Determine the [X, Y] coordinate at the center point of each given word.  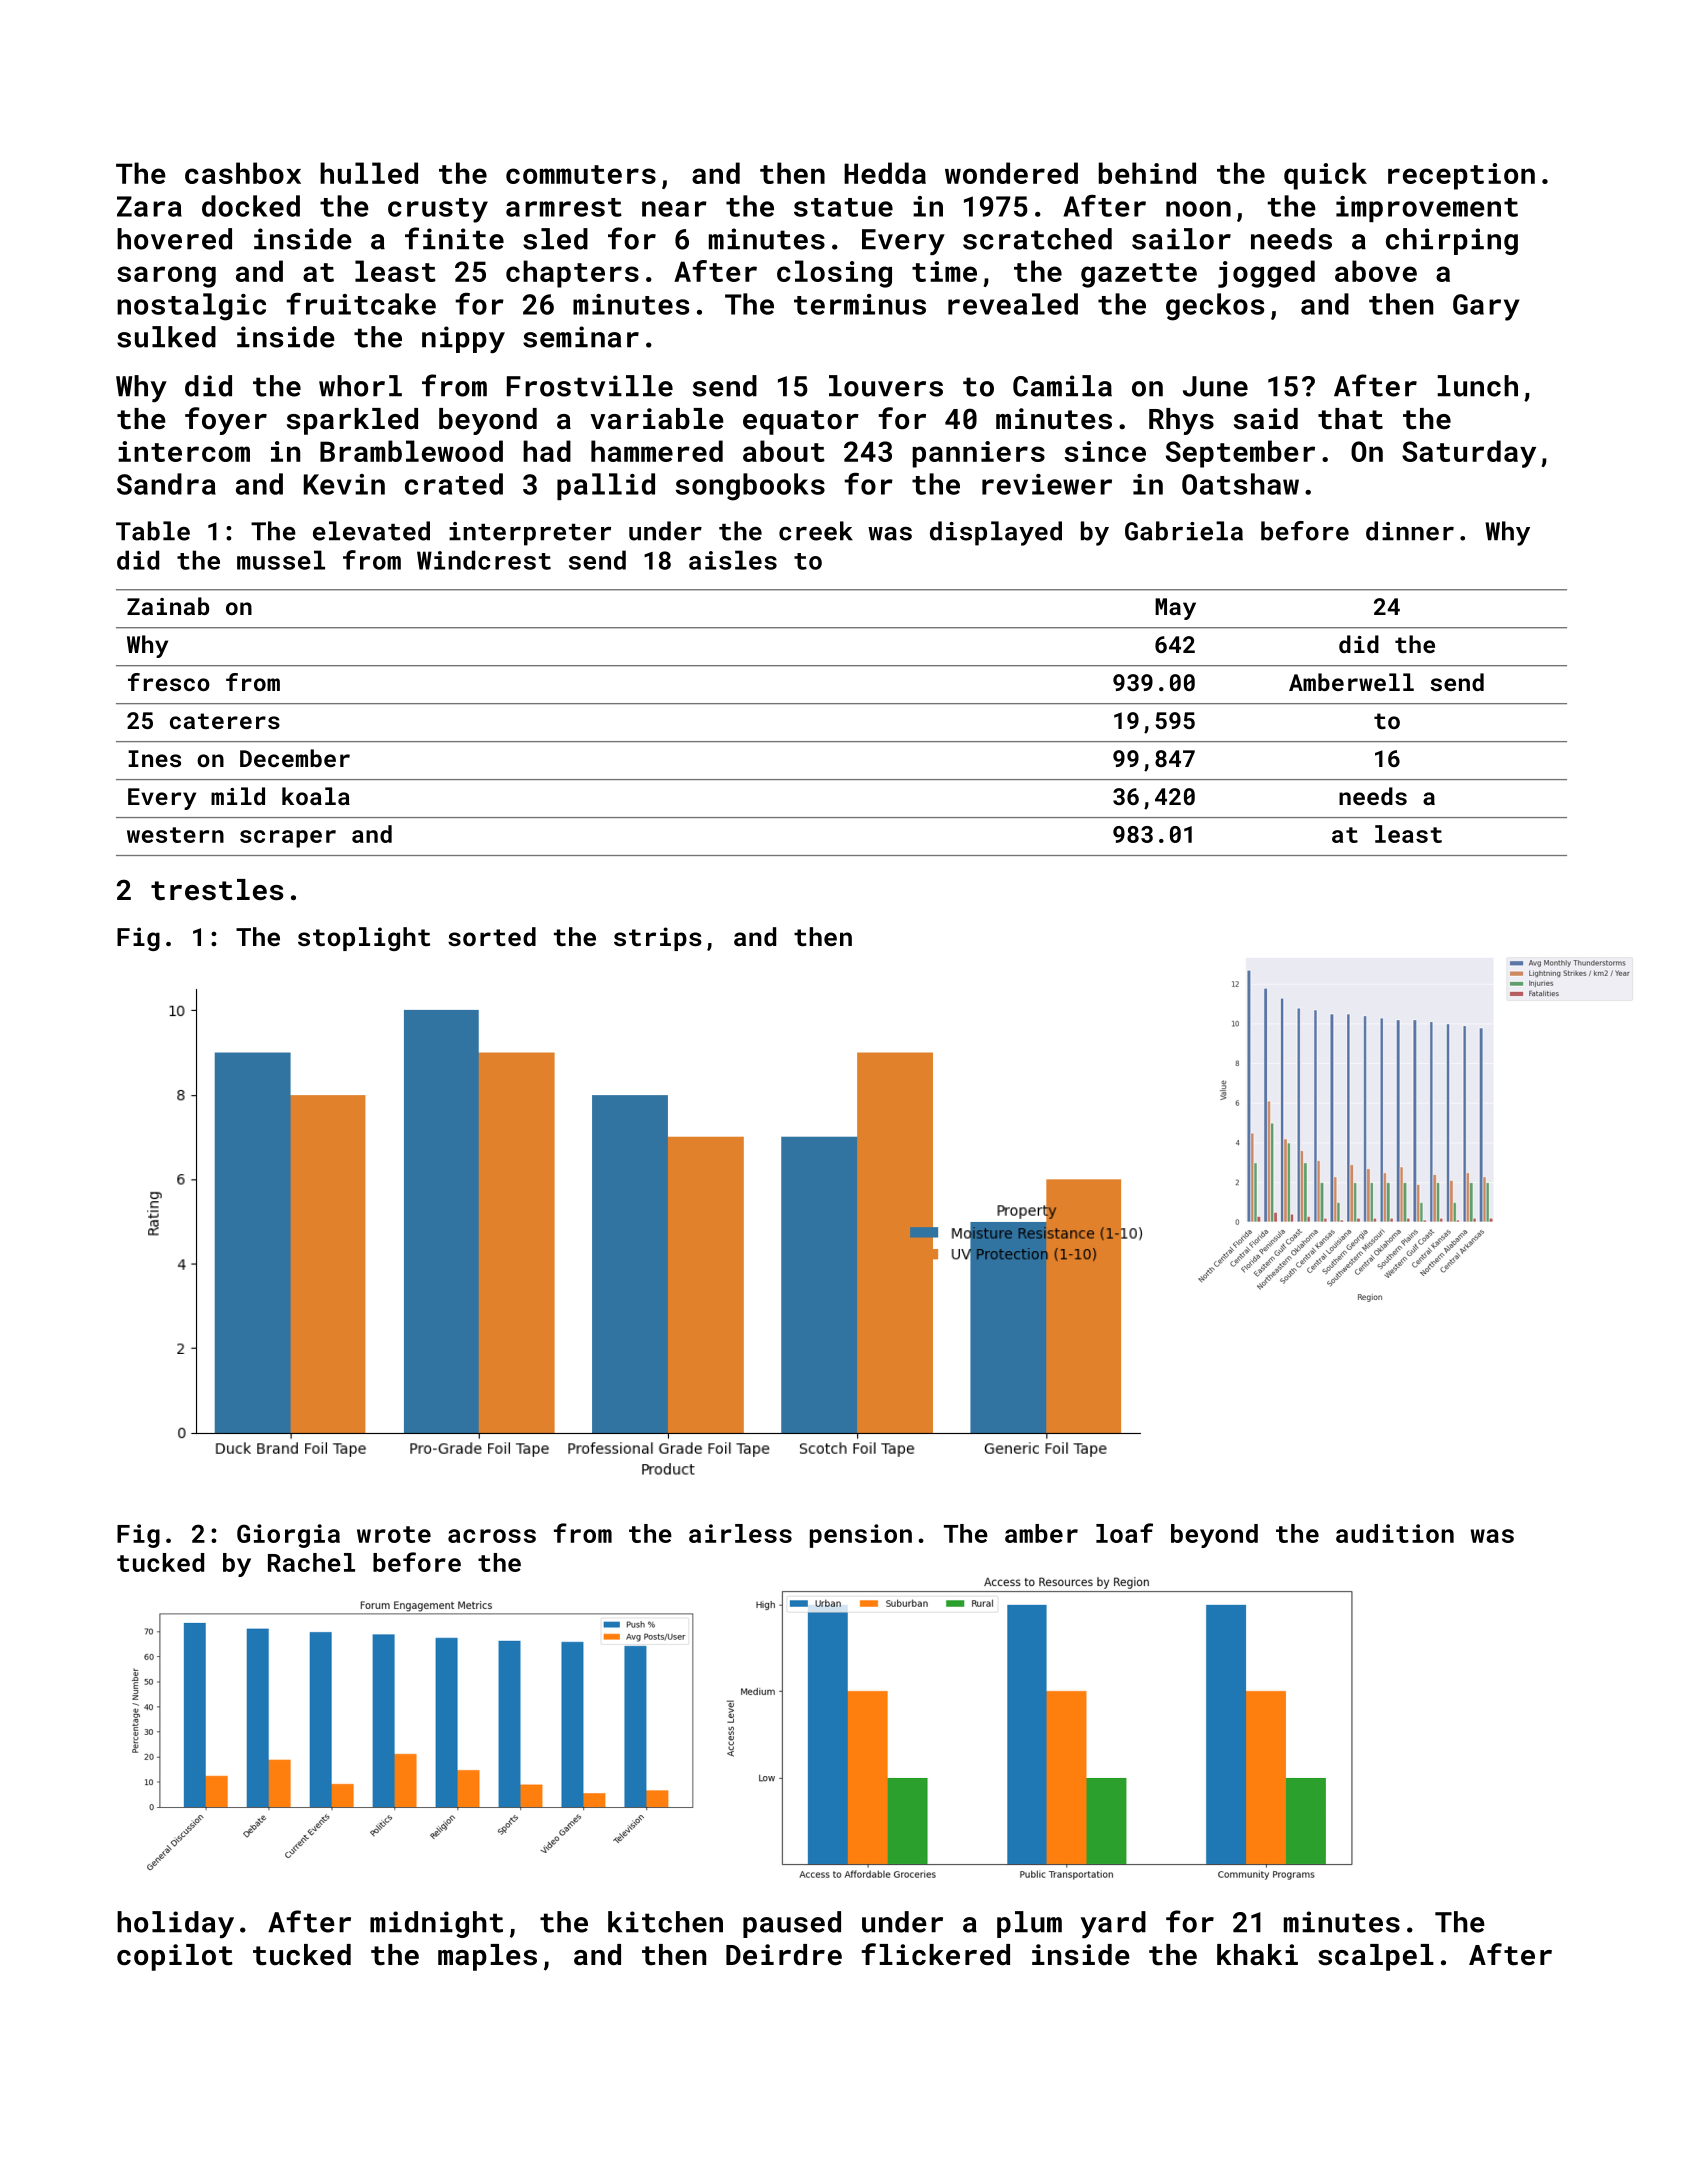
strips [658, 939]
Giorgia [288, 1536]
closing [834, 274]
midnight [436, 1924]
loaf [1124, 1533]
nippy [463, 339]
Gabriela [1184, 531]
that [1350, 419]
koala [316, 796]
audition [1395, 1533]
